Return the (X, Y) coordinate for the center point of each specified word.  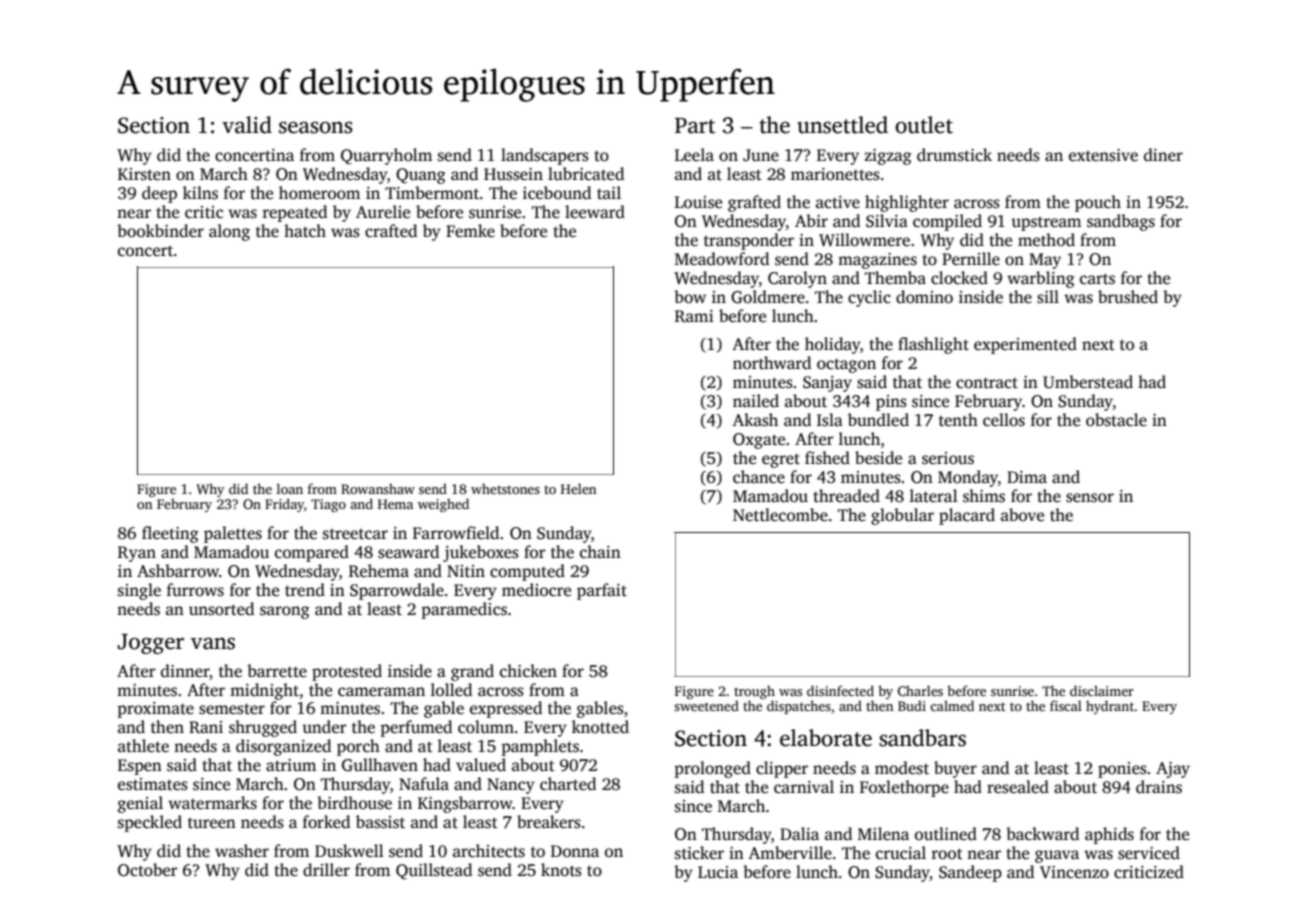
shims (984, 496)
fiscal (1066, 705)
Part (695, 126)
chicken (528, 671)
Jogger (151, 644)
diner (1163, 155)
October (148, 870)
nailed (756, 401)
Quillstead (434, 871)
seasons (316, 127)
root (947, 854)
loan (290, 488)
